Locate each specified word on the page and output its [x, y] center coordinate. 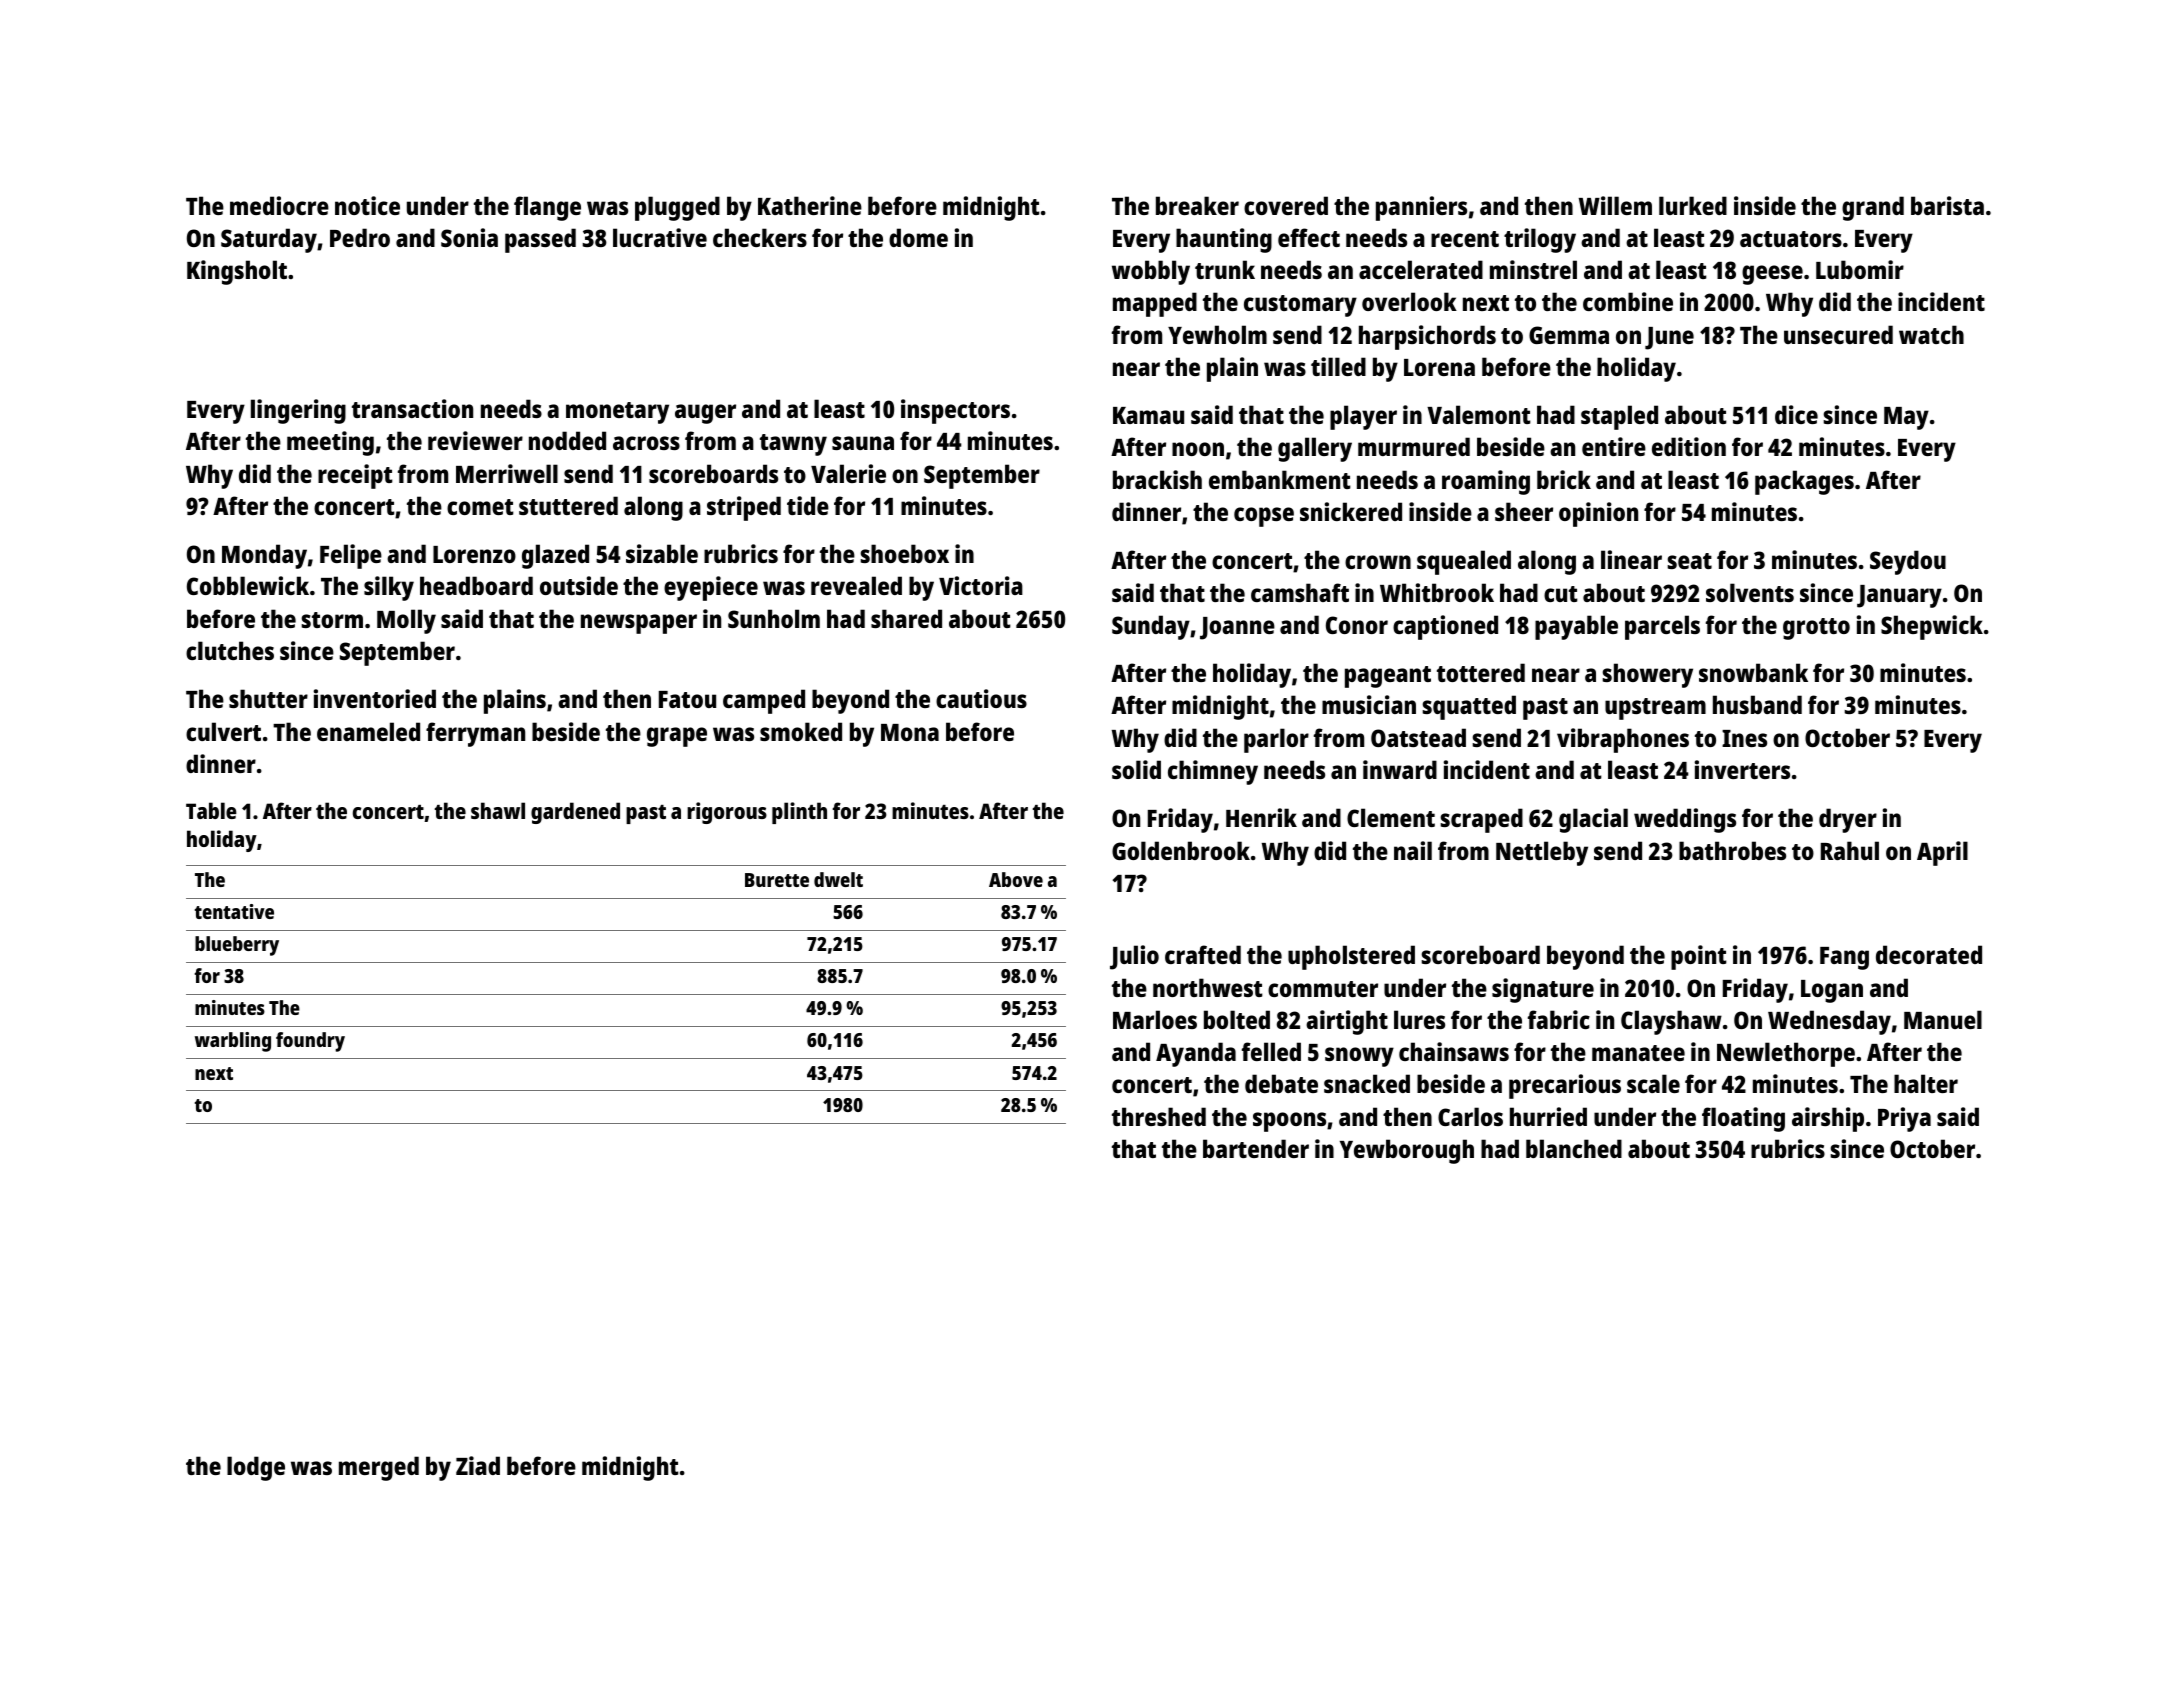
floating [1743, 1119]
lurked [1693, 205]
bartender [1256, 1148]
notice [367, 205]
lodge [256, 1468]
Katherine [810, 205]
